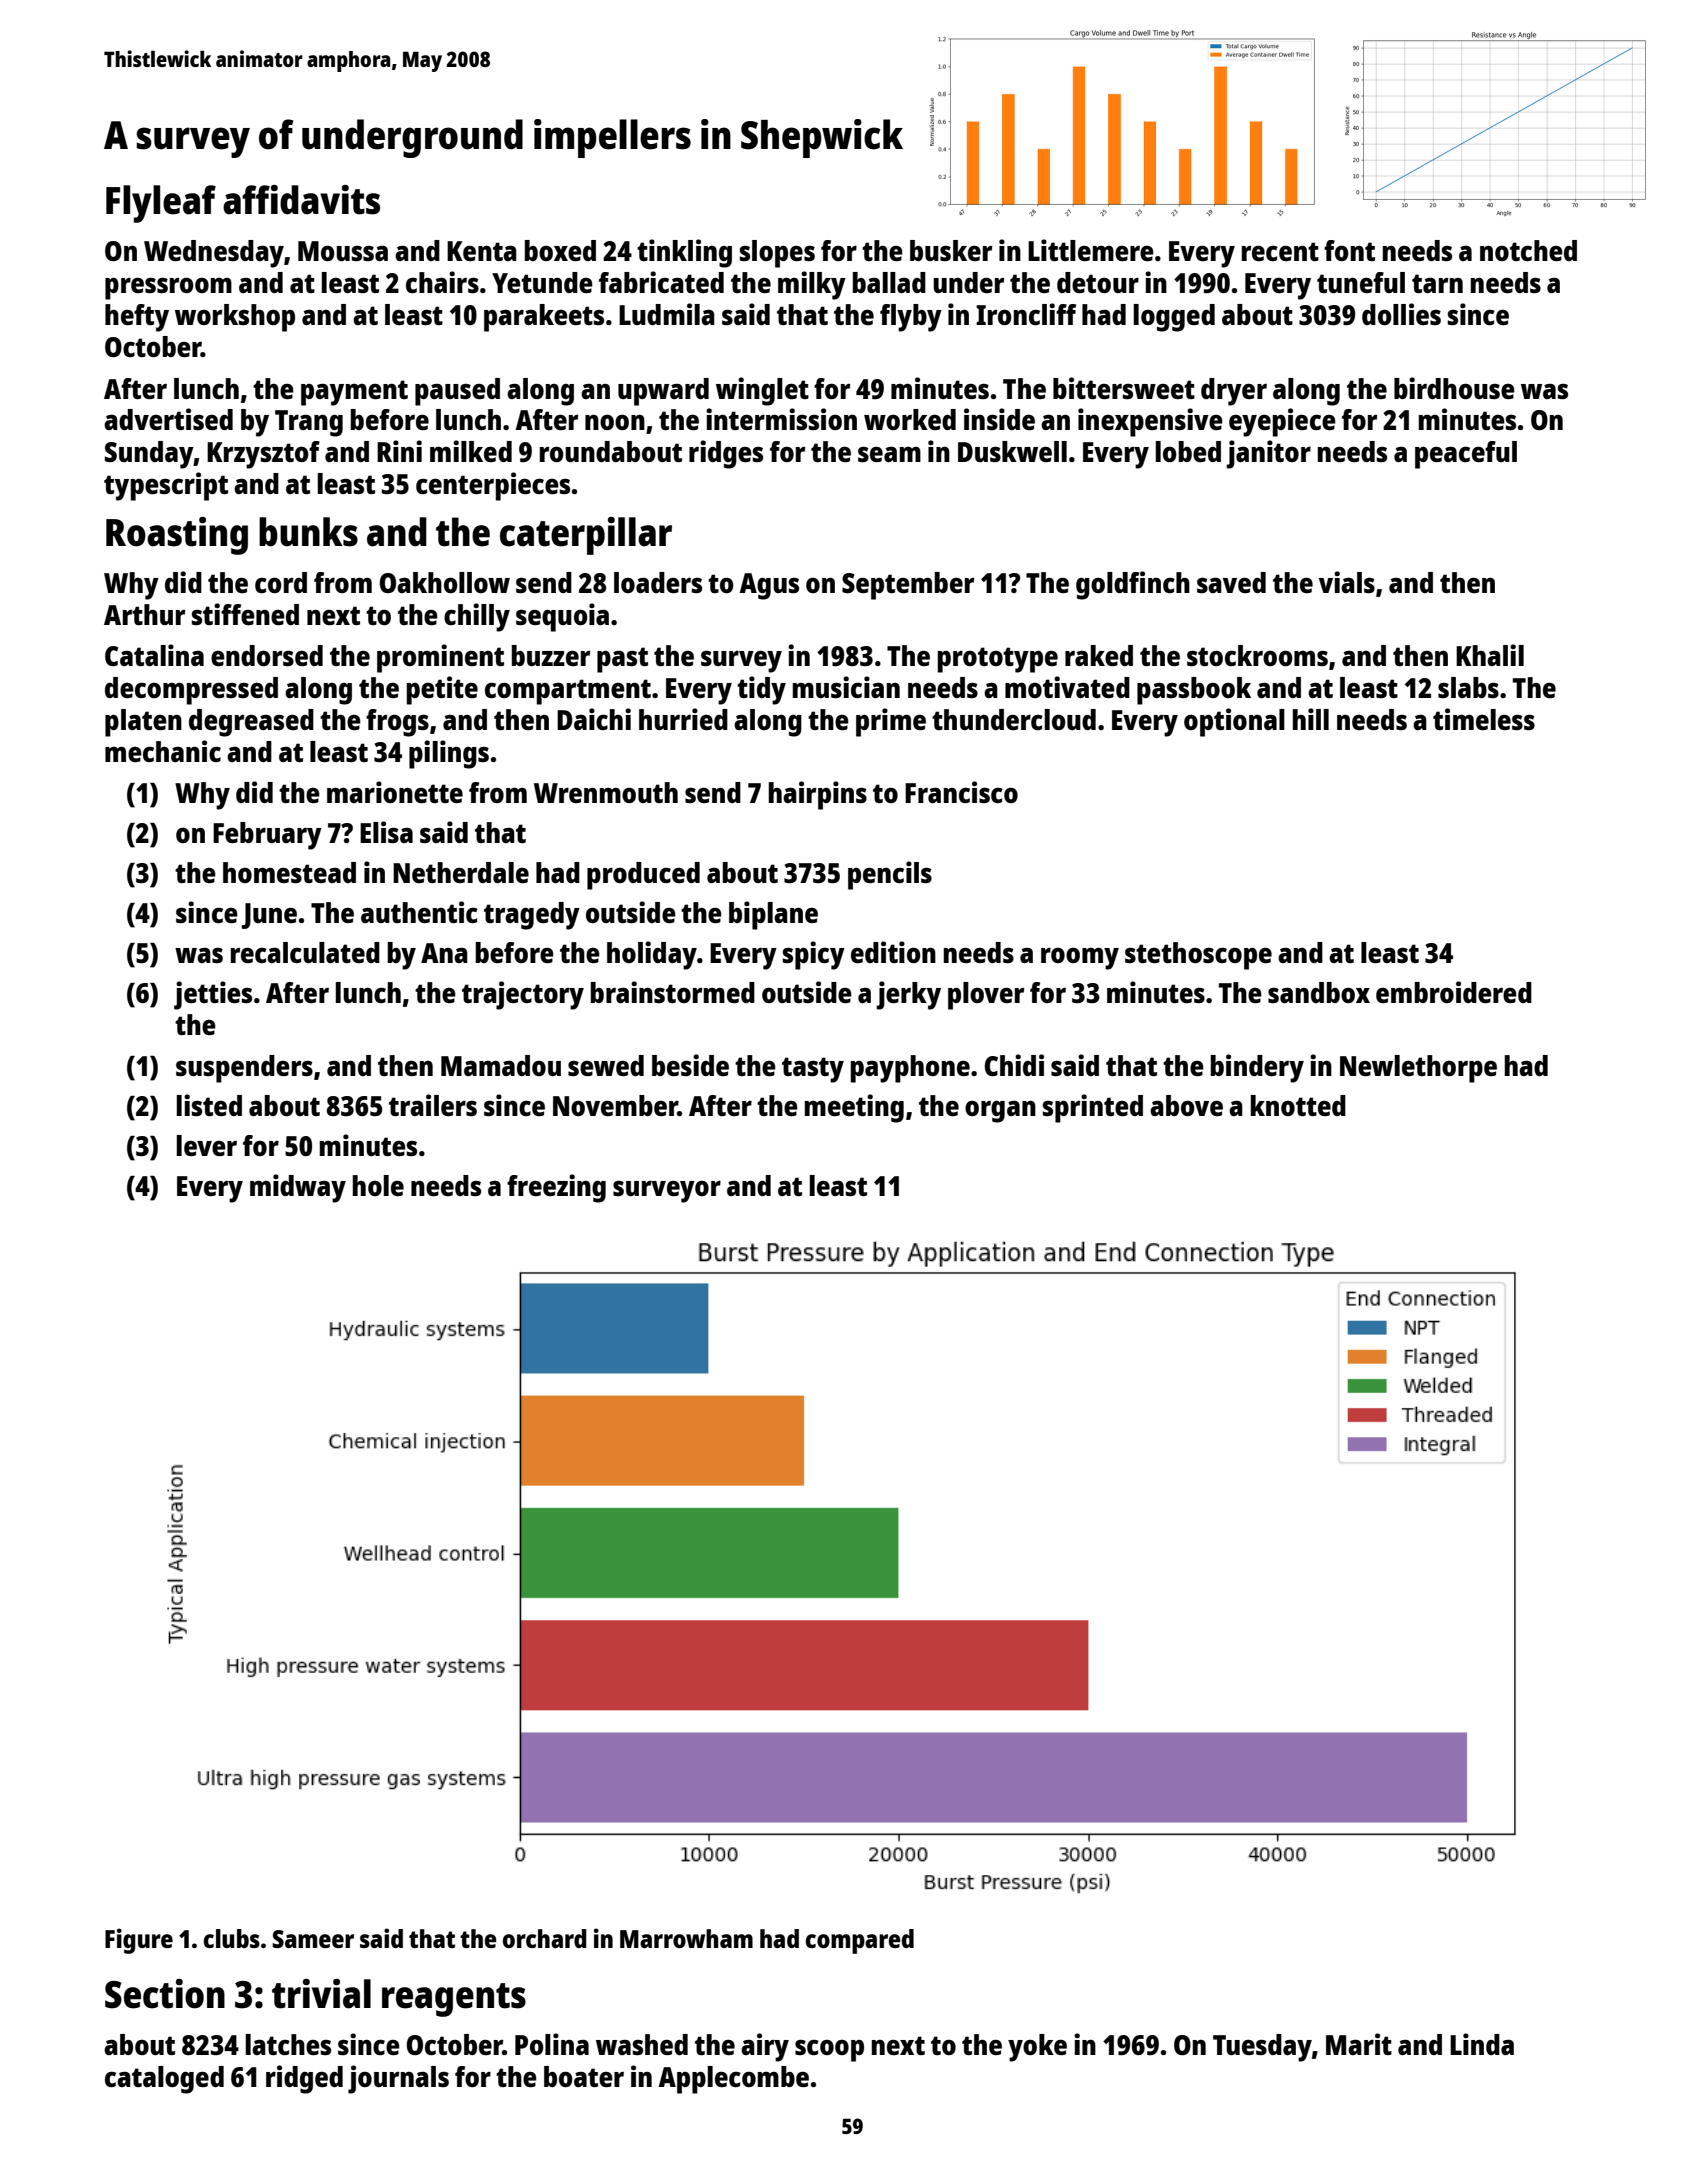  What do you see at coordinates (164, 2080) in the screenshot?
I see `cataloged` at bounding box center [164, 2080].
